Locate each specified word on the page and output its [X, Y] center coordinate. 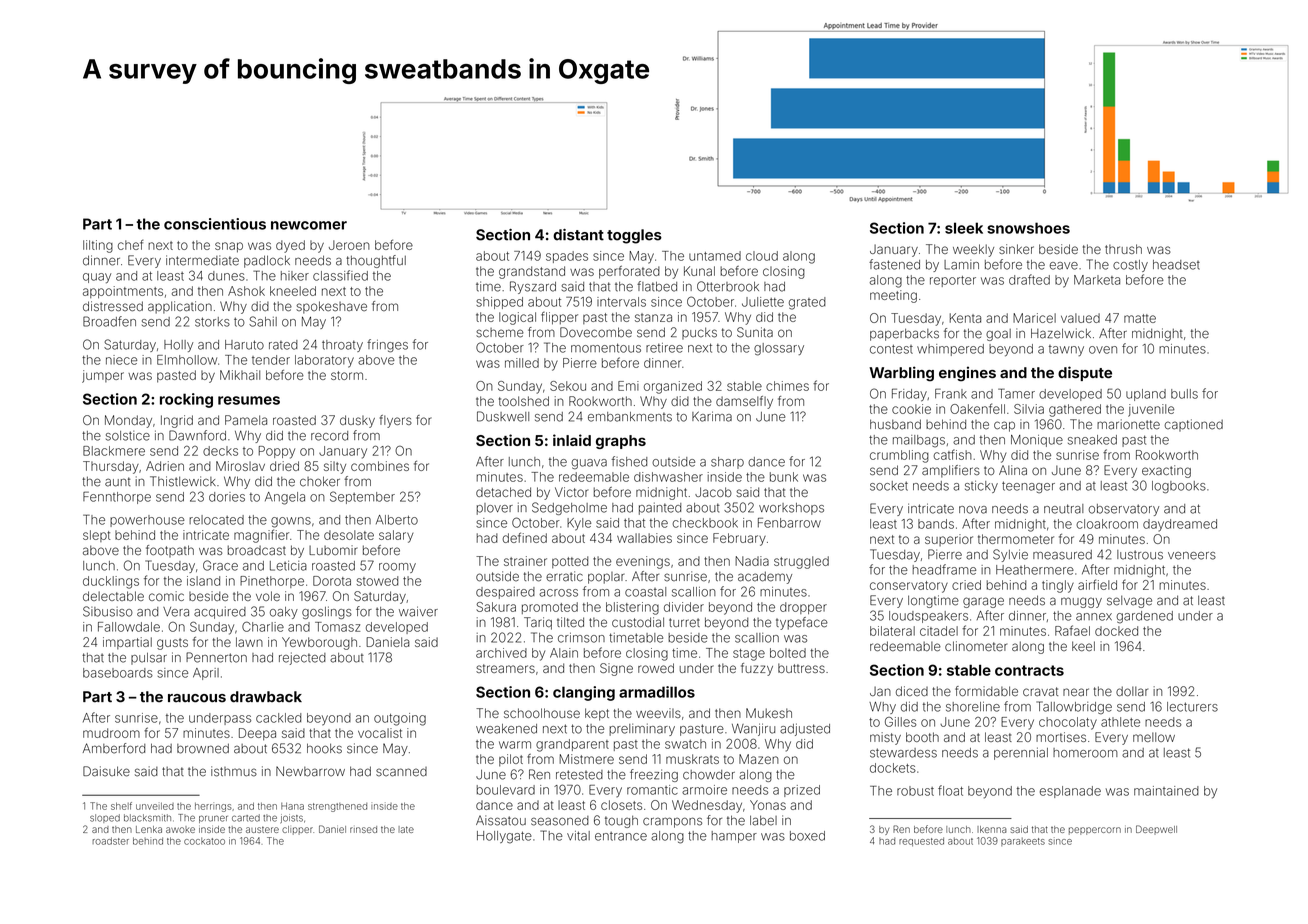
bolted [788, 653]
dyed [290, 246]
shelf [121, 806]
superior [949, 540]
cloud [762, 256]
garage [983, 602]
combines [380, 466]
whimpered [950, 350]
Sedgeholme [569, 508]
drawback [266, 697]
